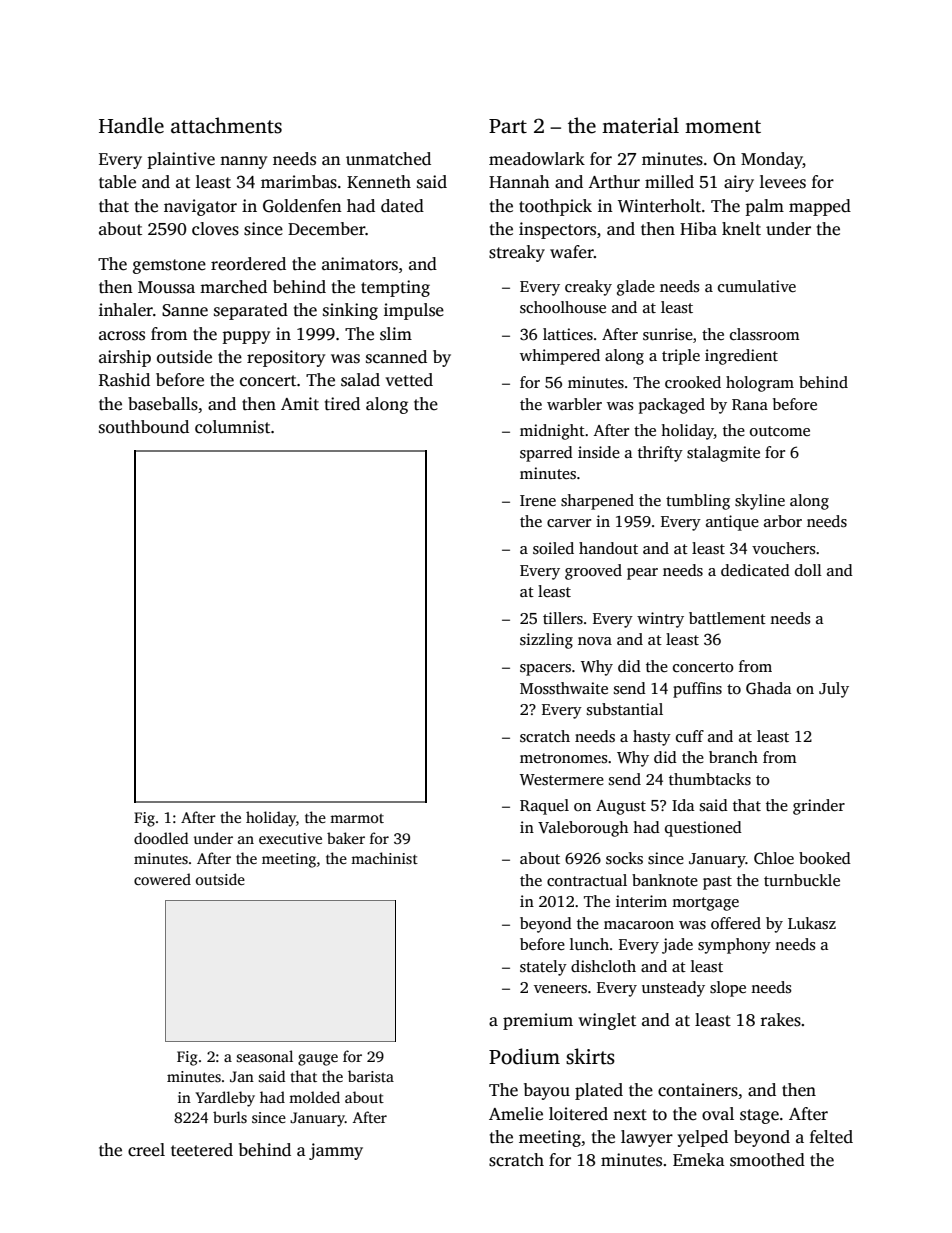  What do you see at coordinates (568, 334) in the page?
I see `lattices` at bounding box center [568, 334].
